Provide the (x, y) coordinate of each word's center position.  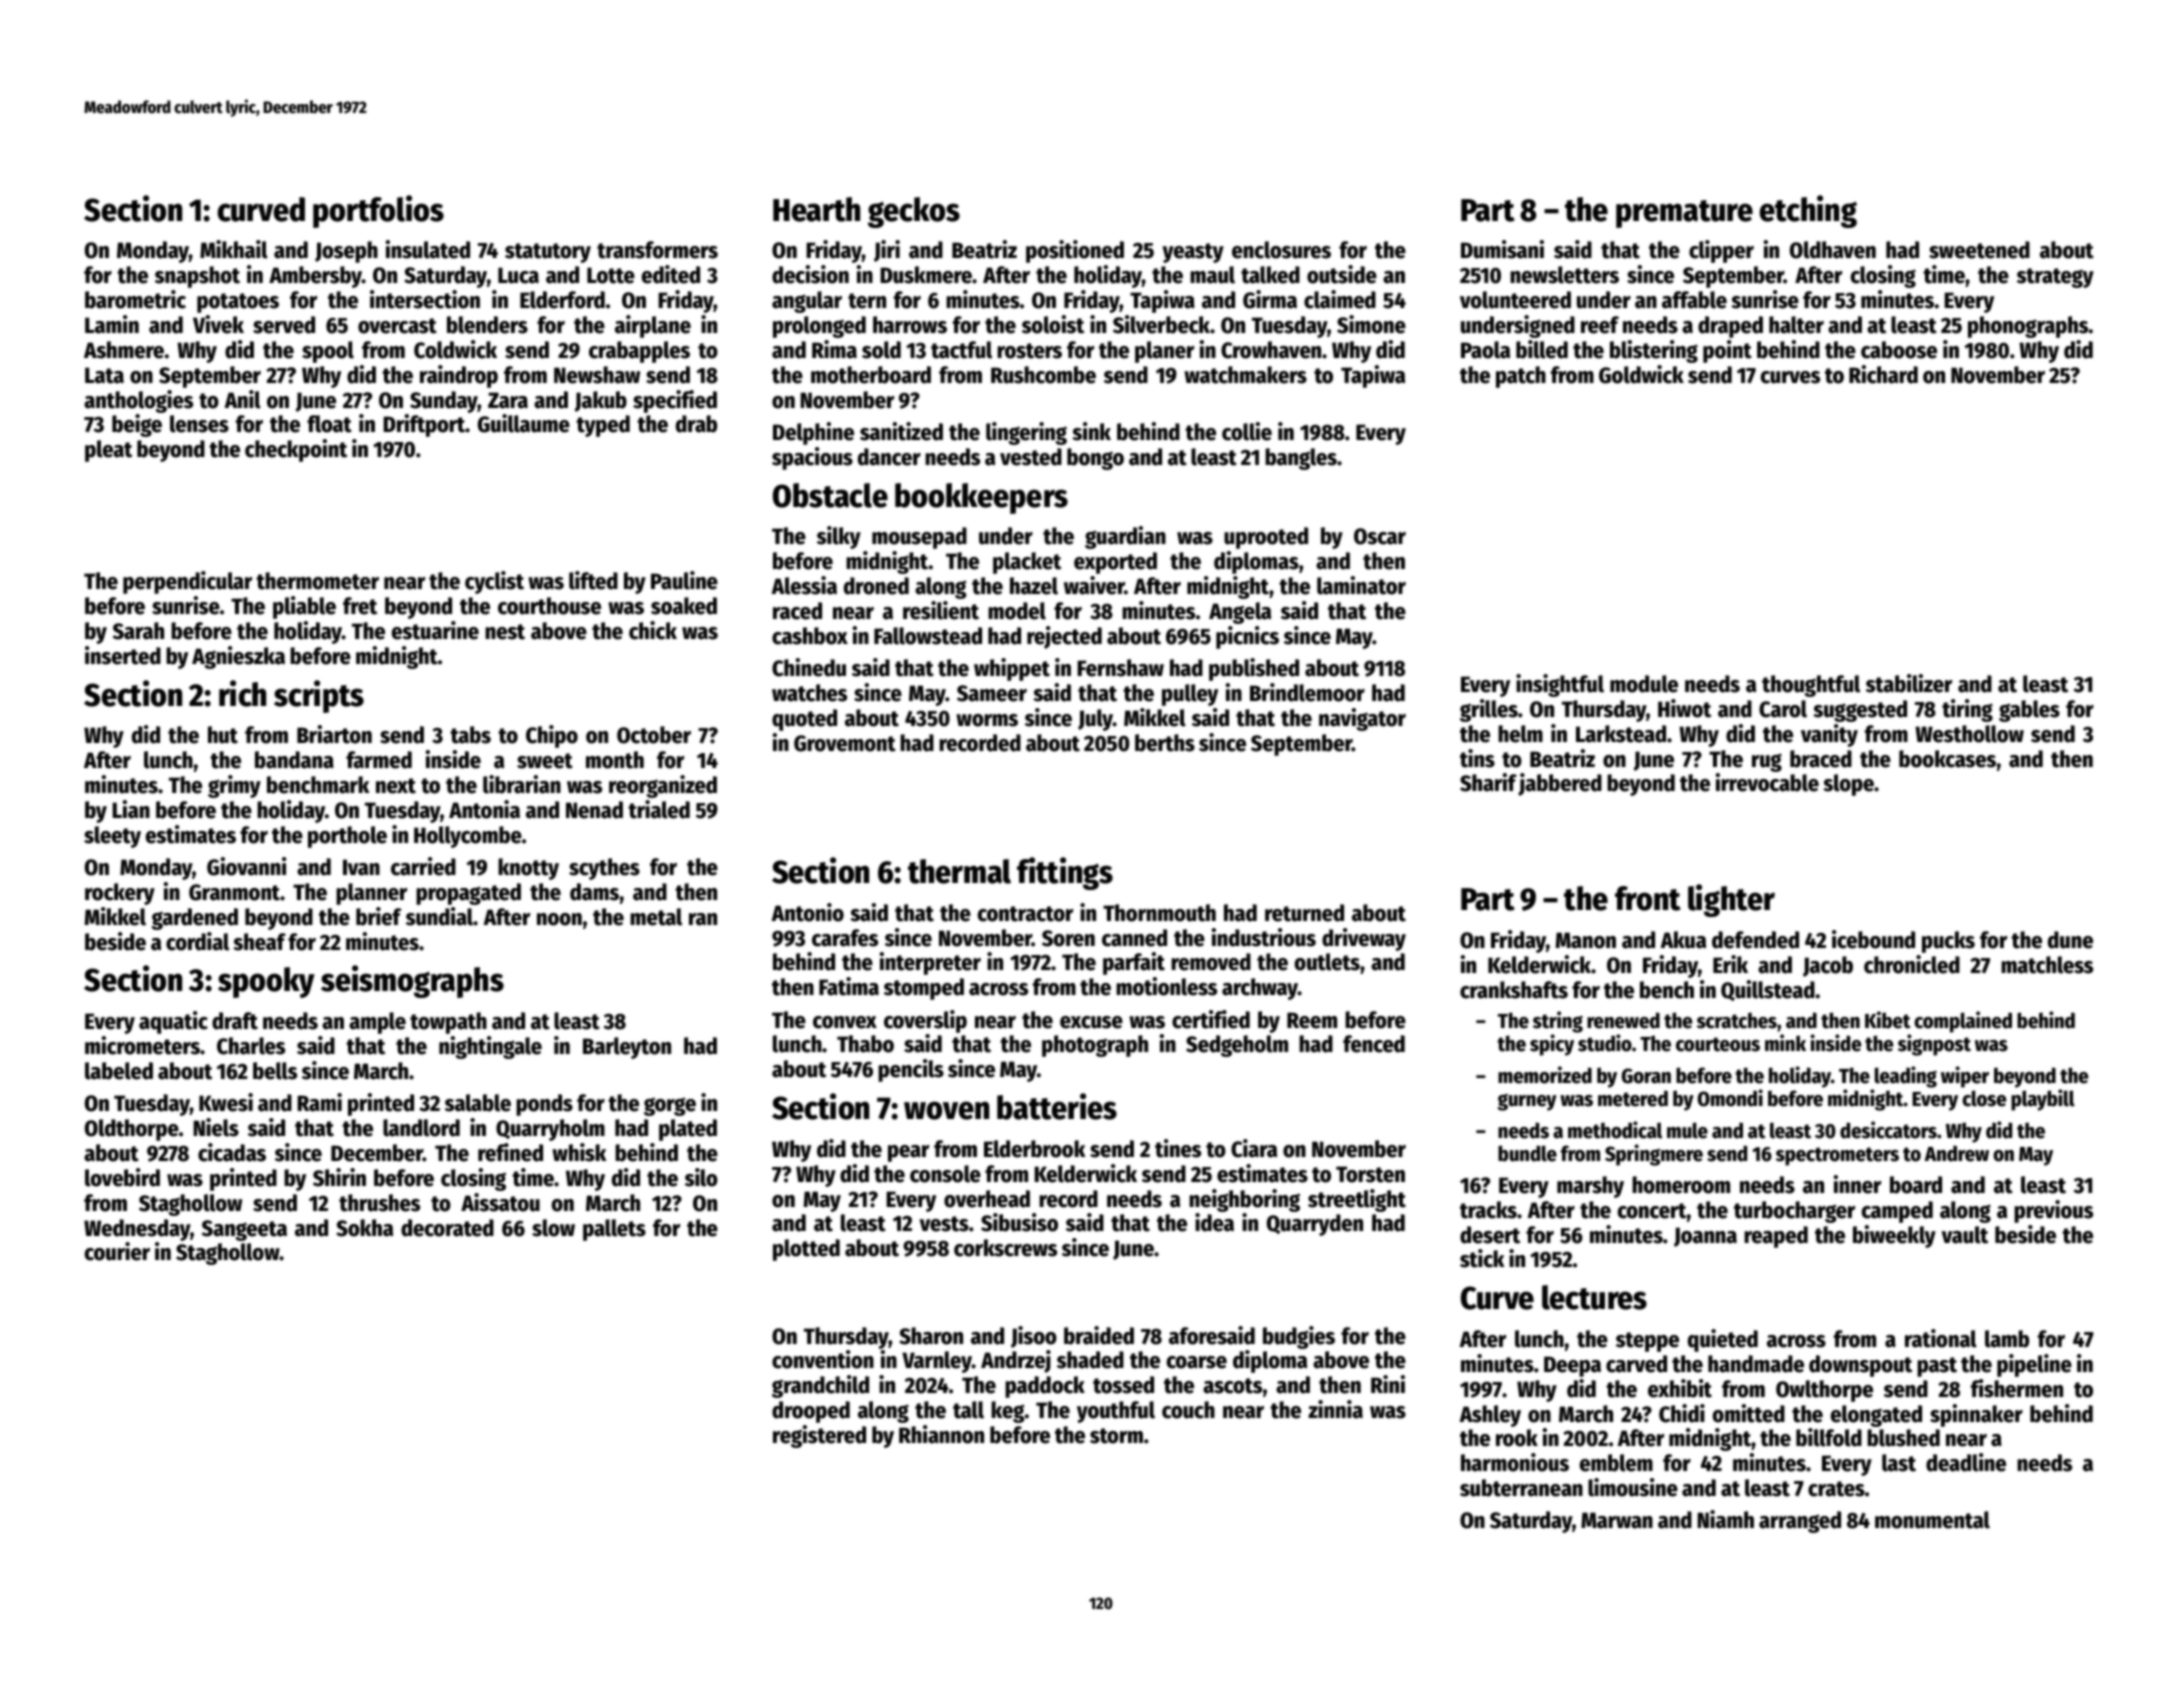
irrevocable (1767, 782)
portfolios (378, 211)
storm (1116, 1436)
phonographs (2028, 327)
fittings (1065, 873)
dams (594, 892)
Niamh (1725, 1519)
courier (117, 1251)
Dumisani (1502, 249)
